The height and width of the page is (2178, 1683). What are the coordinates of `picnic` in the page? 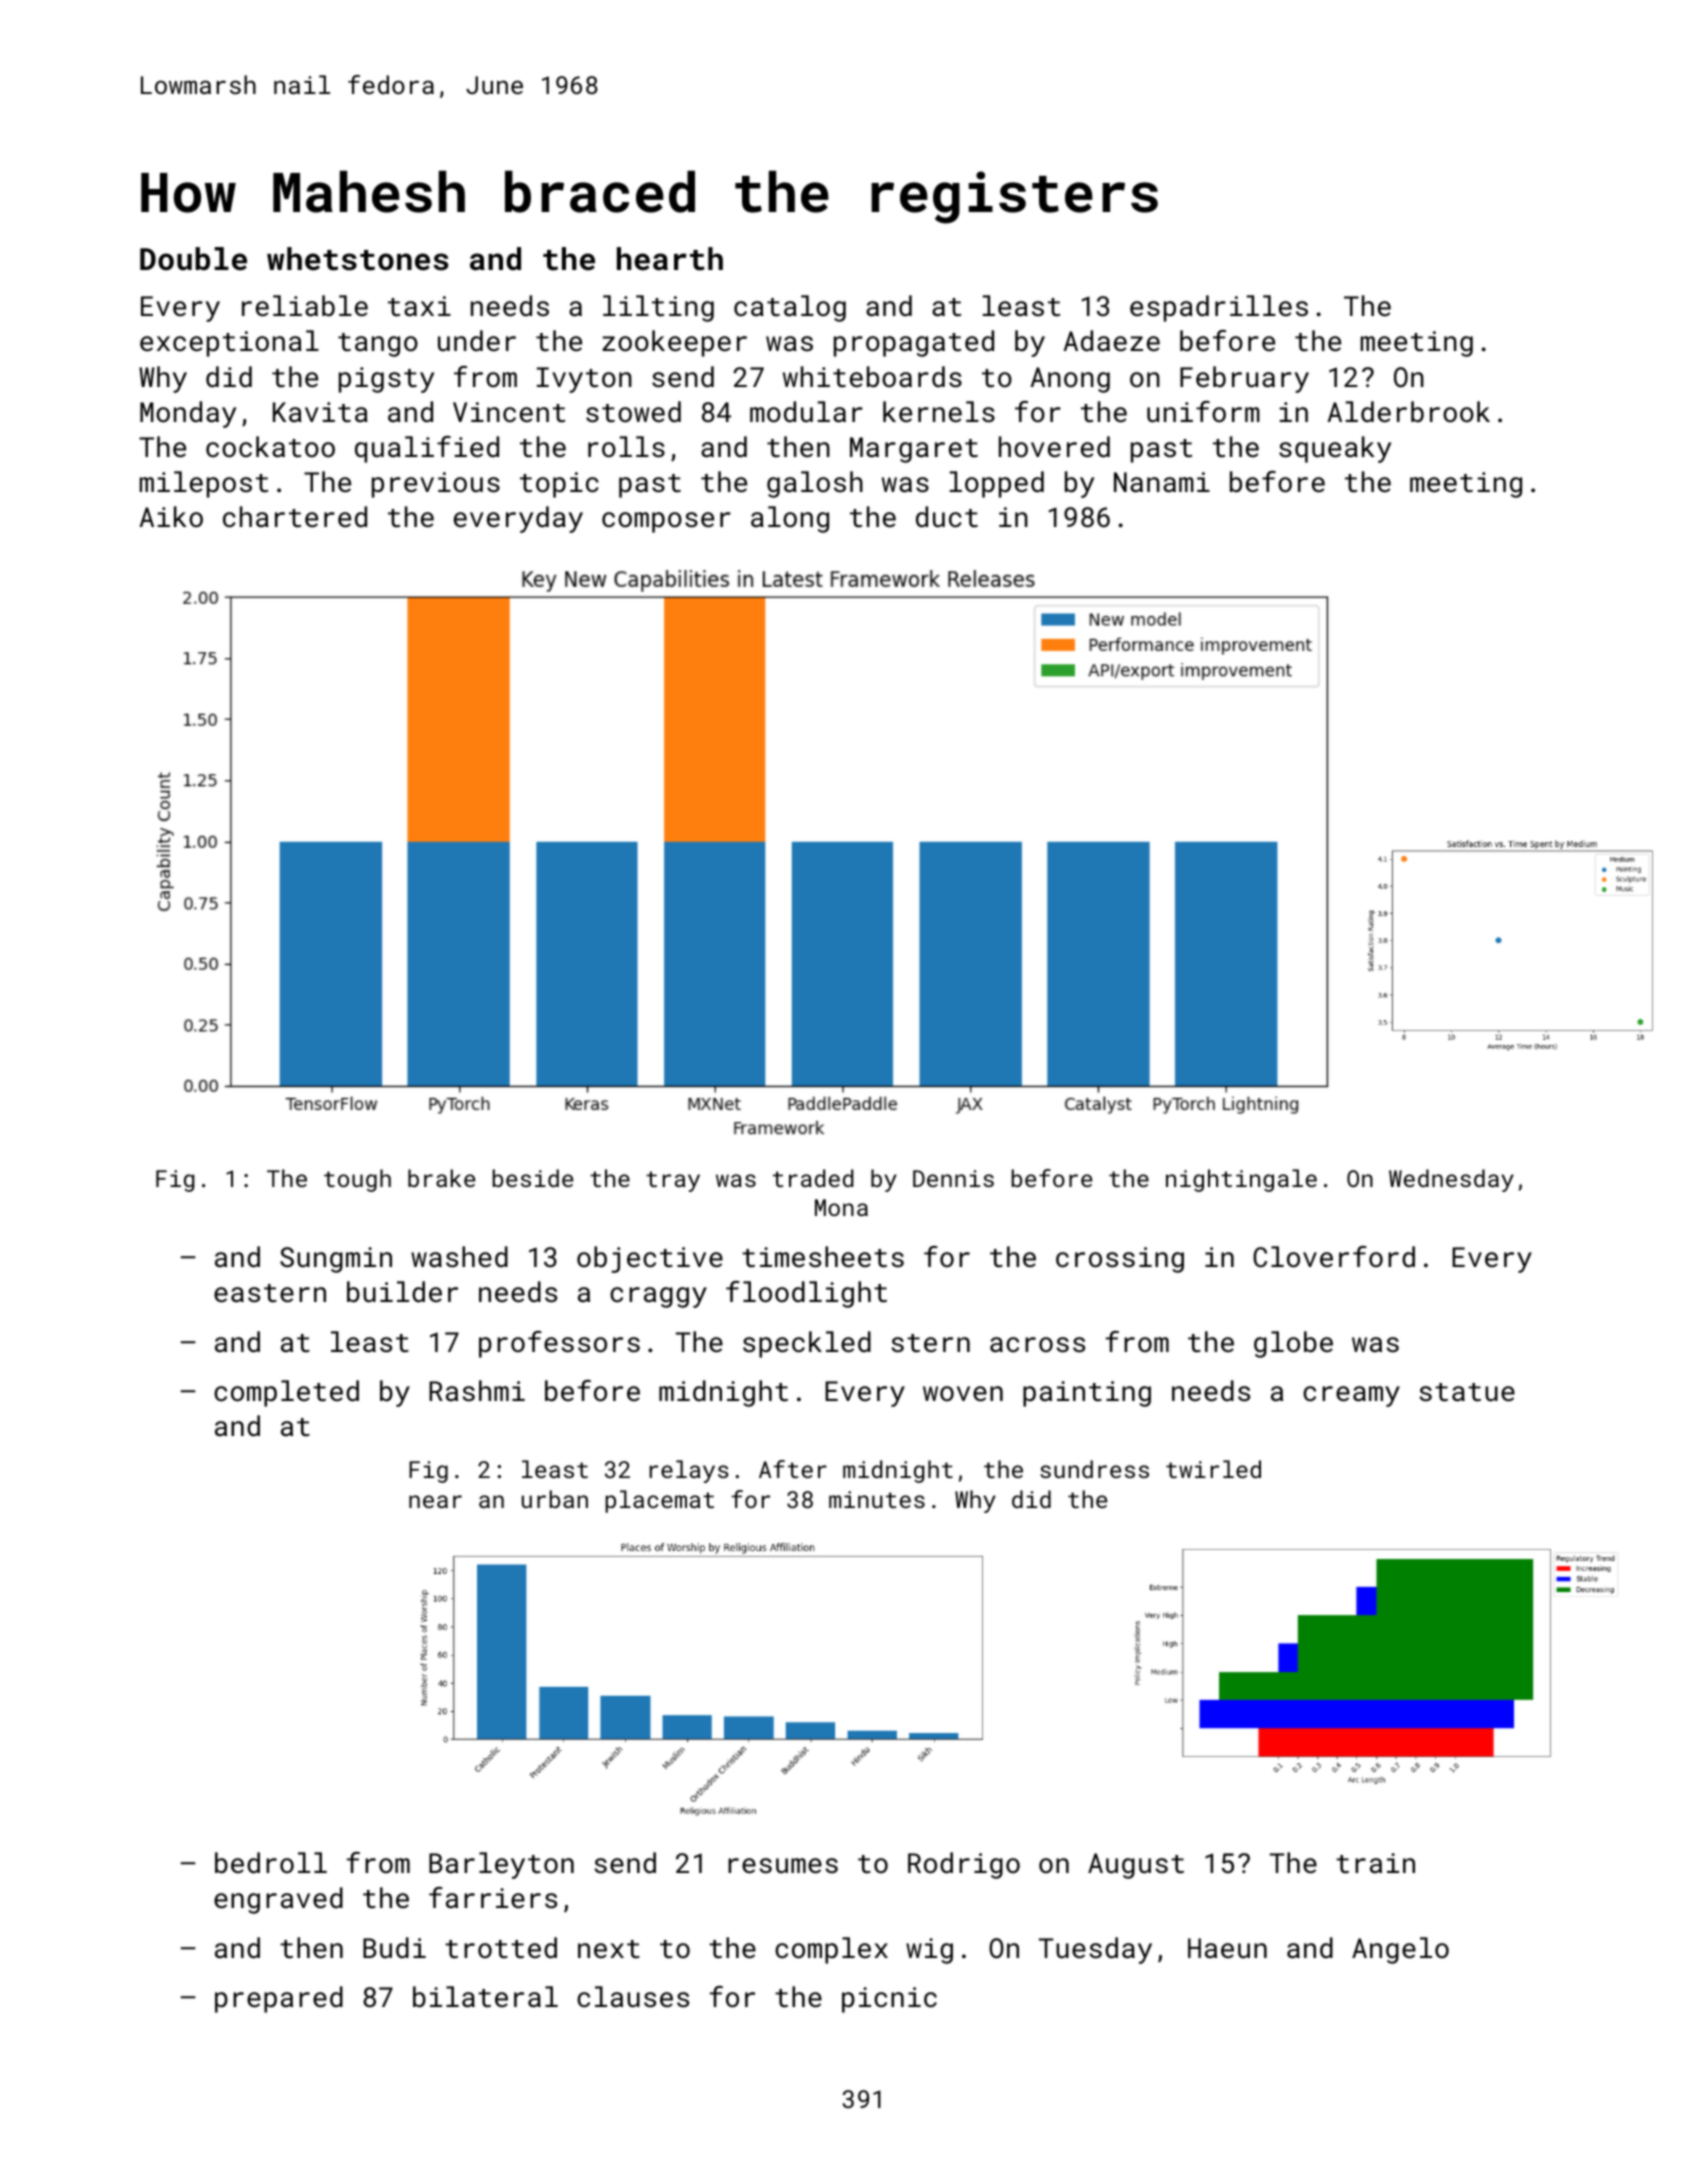 It's located at (889, 2000).
